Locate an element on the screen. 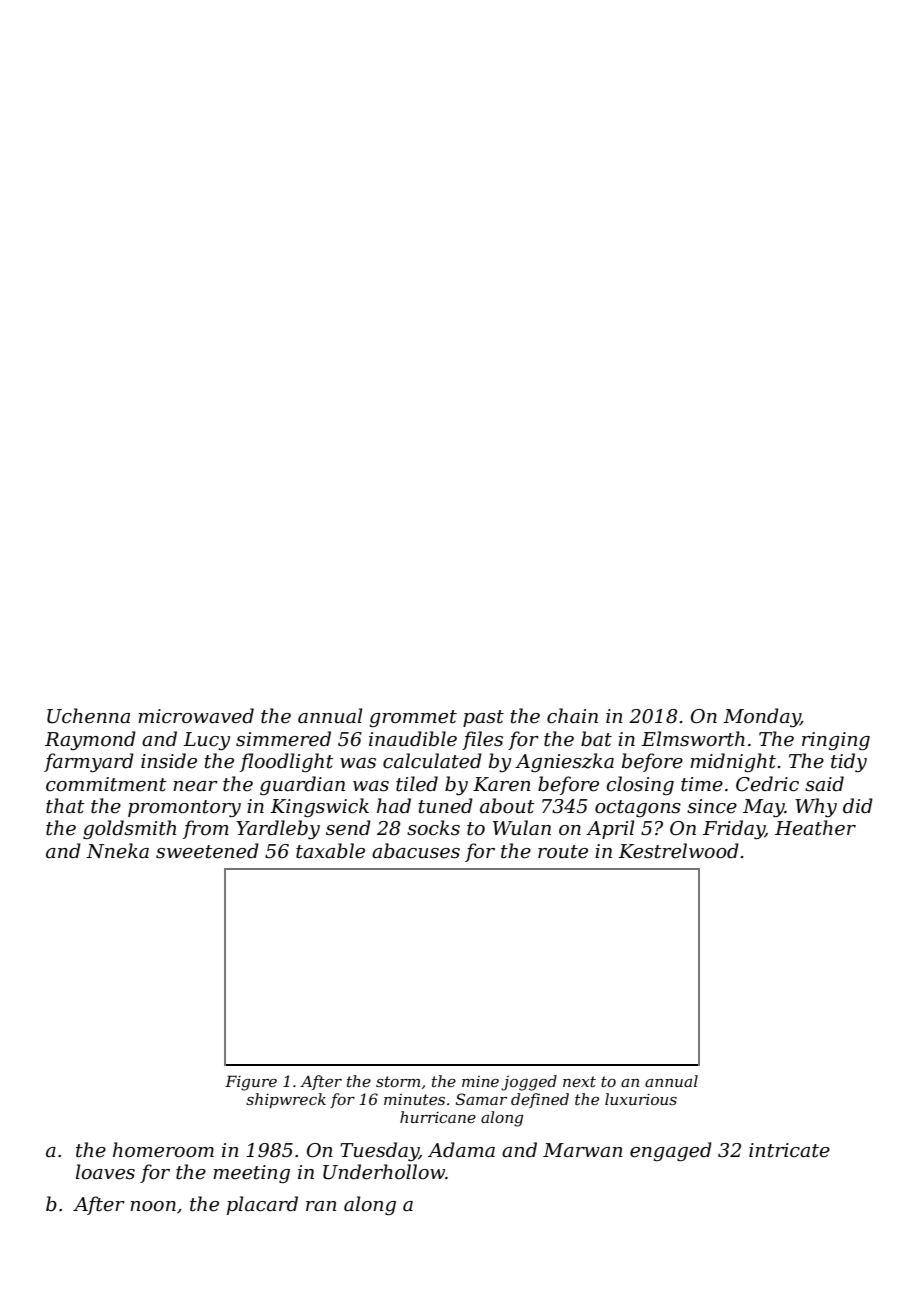 This screenshot has width=924, height=1308. luxurious is located at coordinates (641, 1099).
